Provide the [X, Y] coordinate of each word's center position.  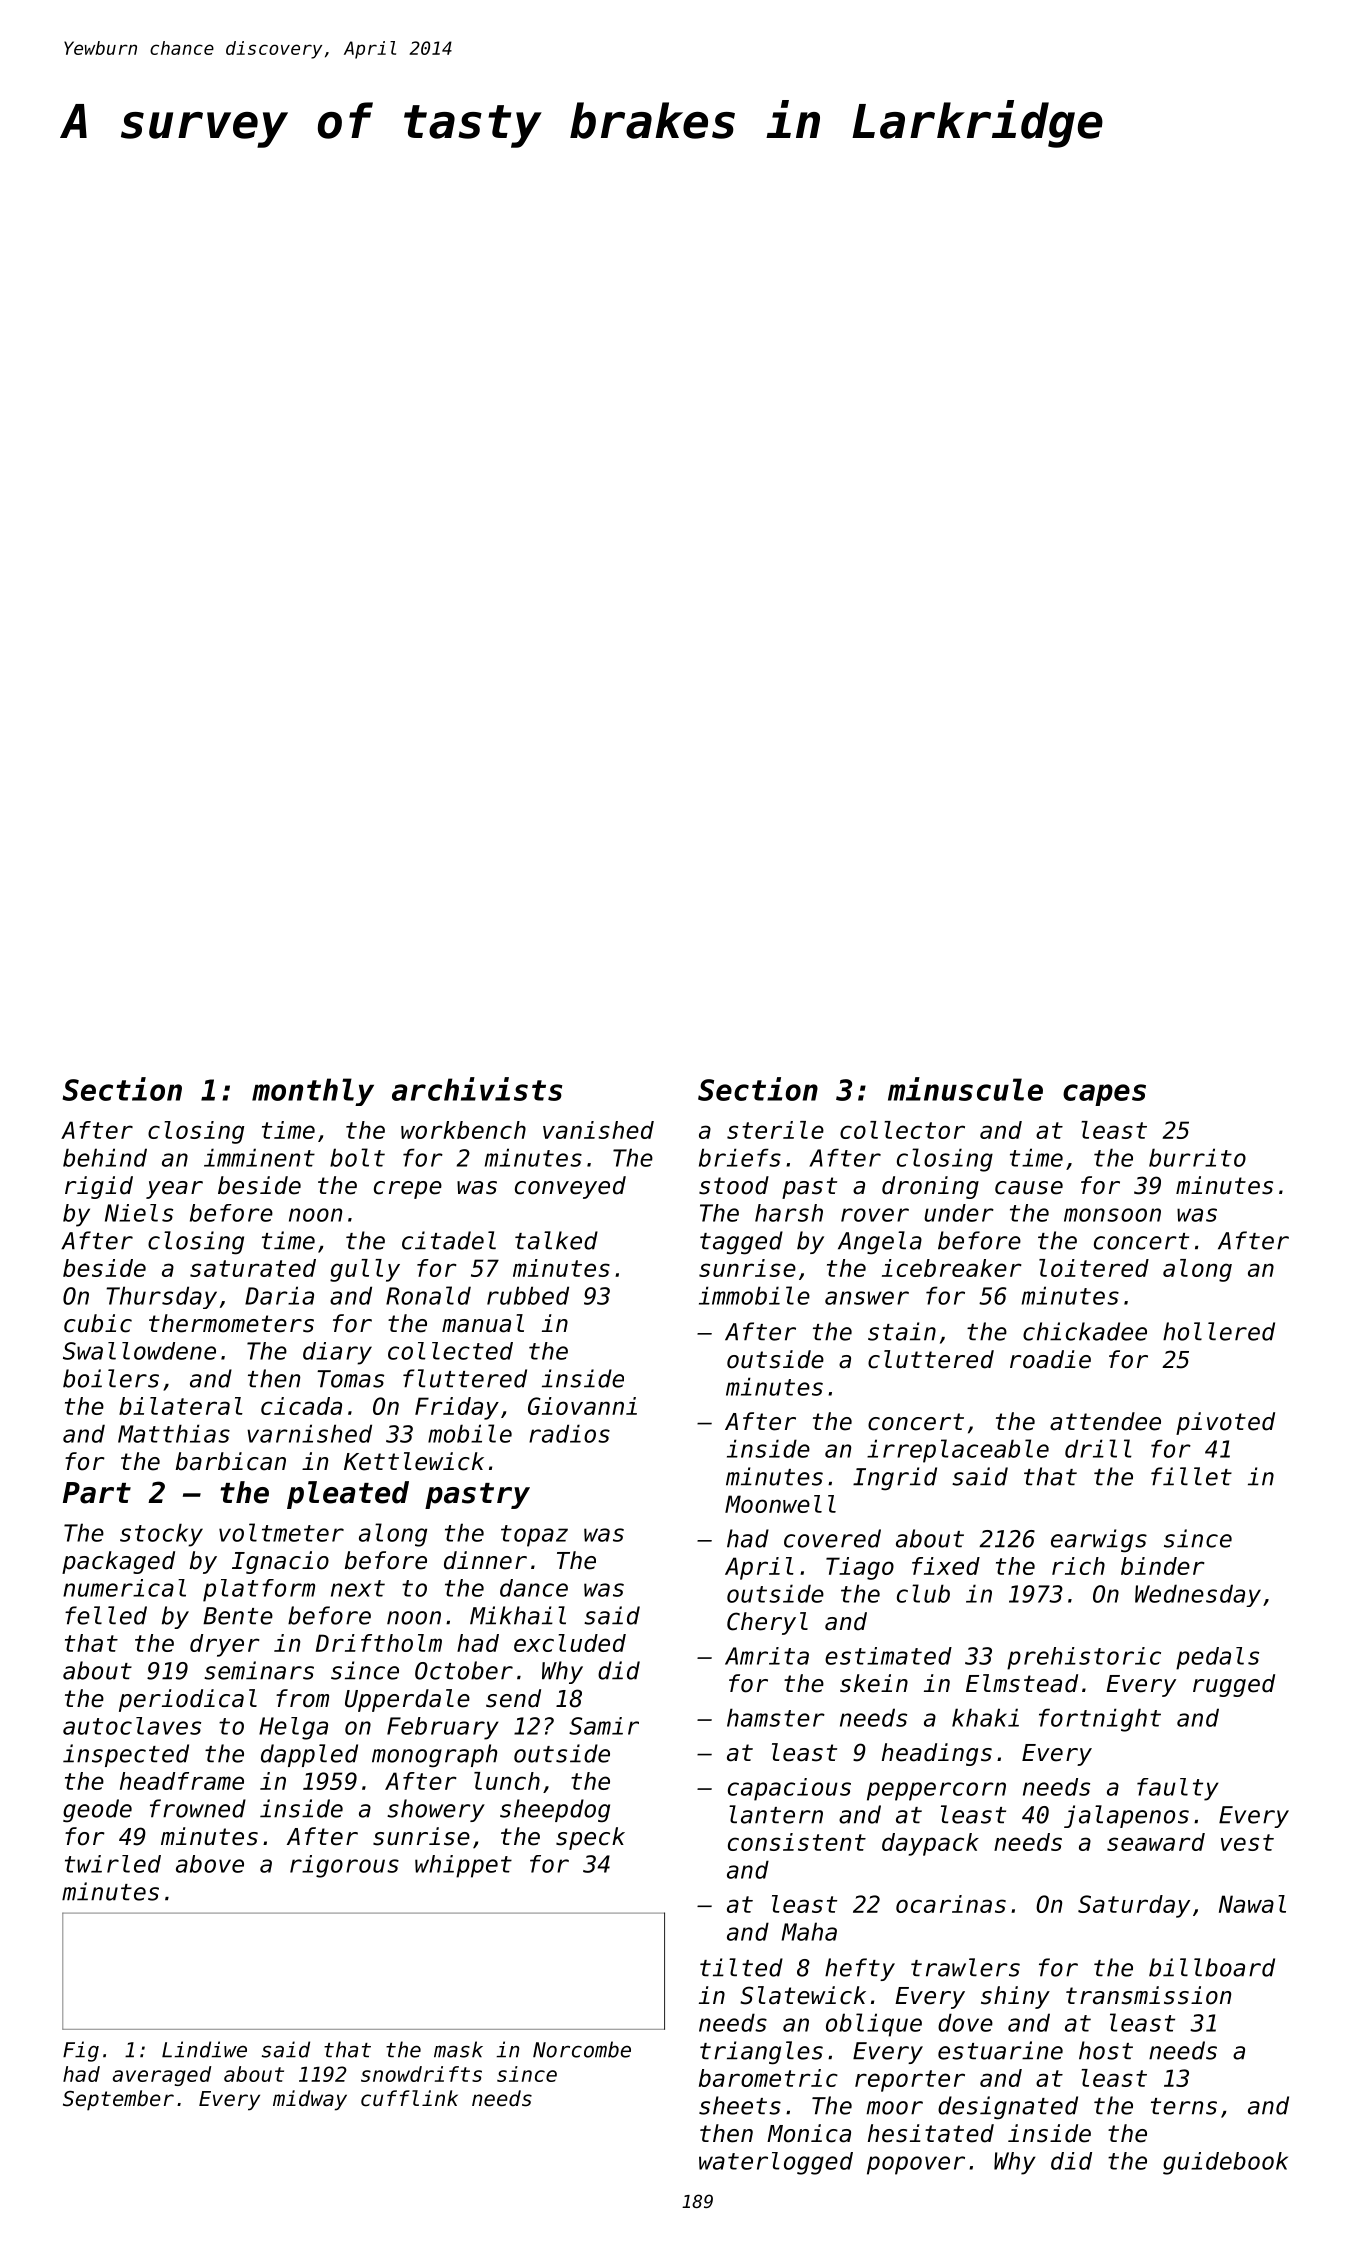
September [118, 2100]
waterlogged [776, 2163]
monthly [313, 1092]
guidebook [1225, 2163]
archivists [477, 1089]
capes [1104, 1095]
